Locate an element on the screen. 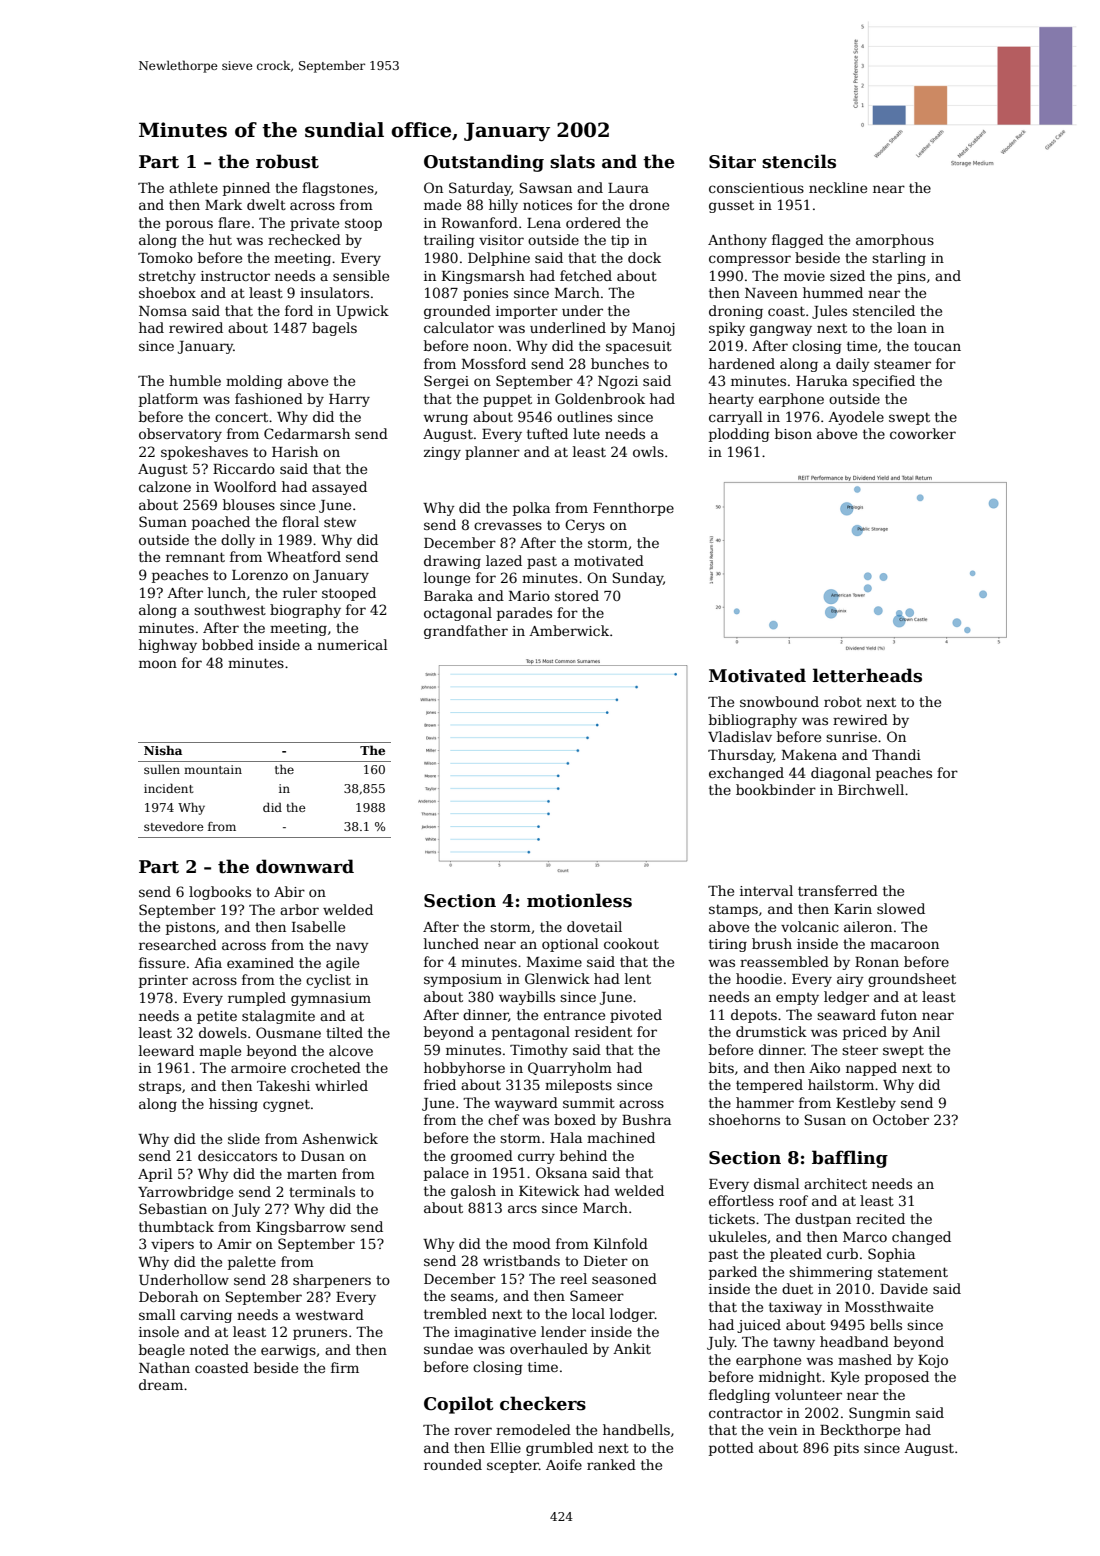 The image size is (1100, 1556). dovetail is located at coordinates (594, 926).
